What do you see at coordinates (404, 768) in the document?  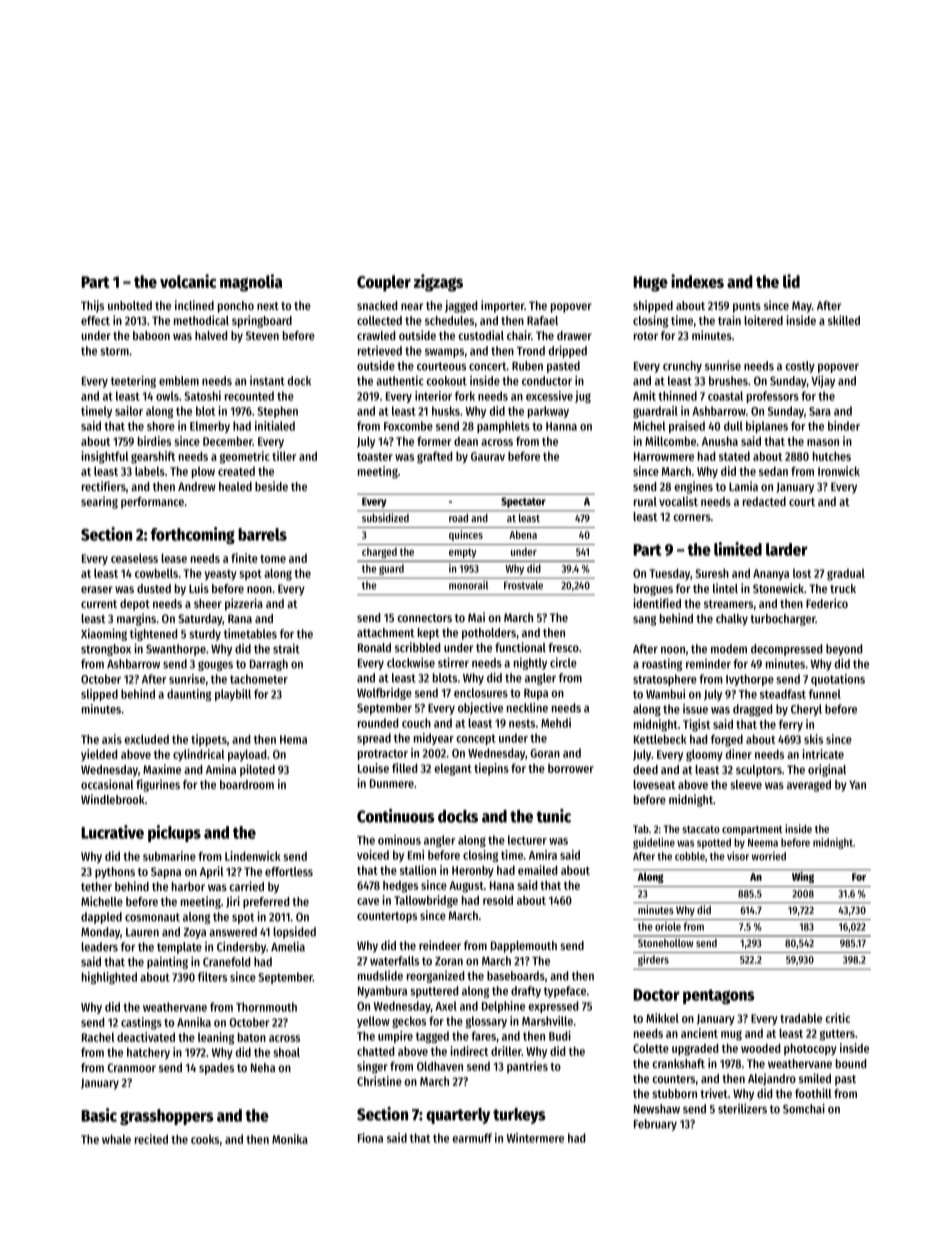 I see `filled` at bounding box center [404, 768].
